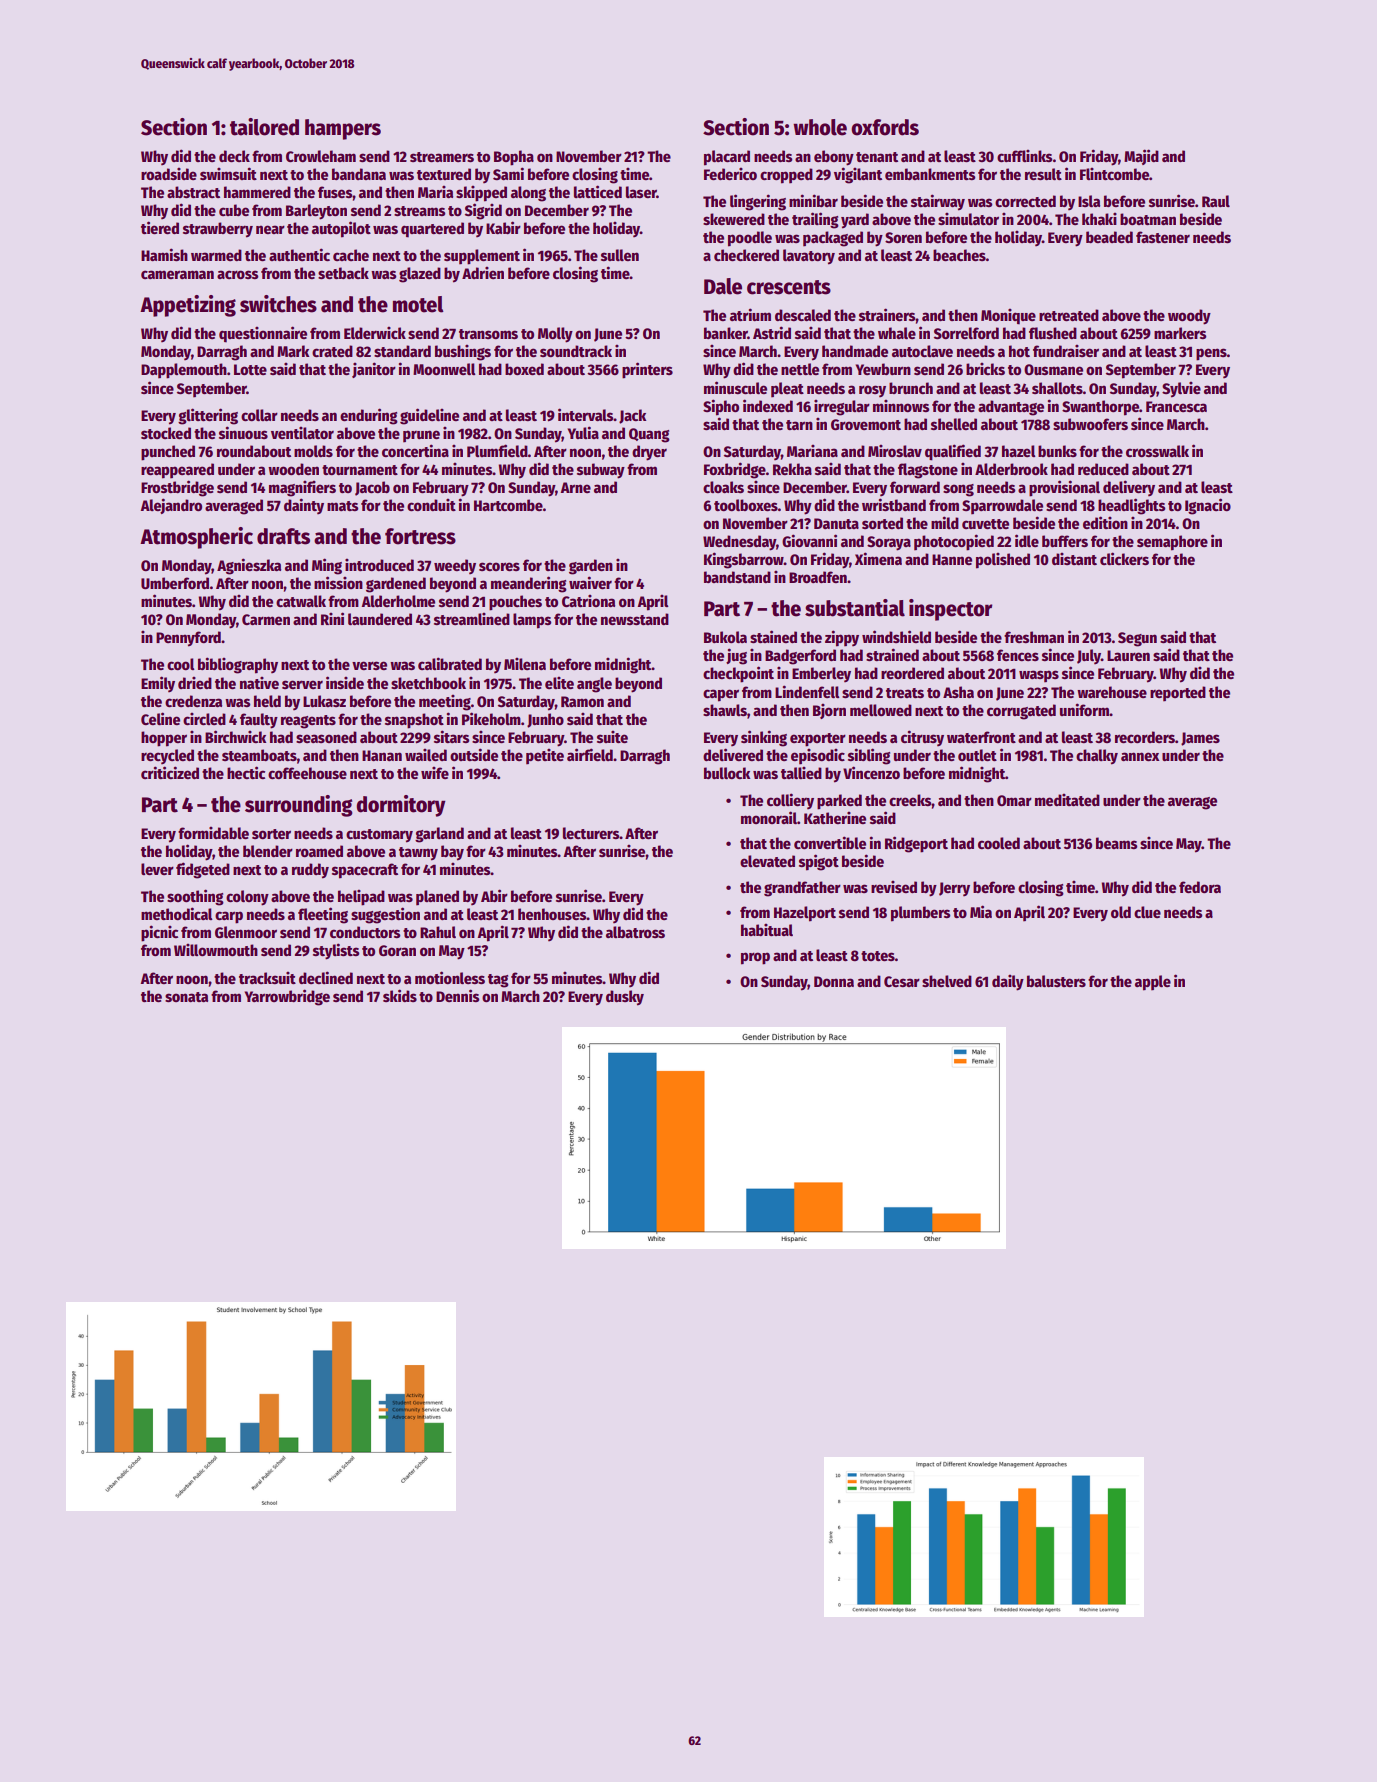 The width and height of the page is (1377, 1782). What do you see at coordinates (1189, 317) in the page?
I see `woody` at bounding box center [1189, 317].
